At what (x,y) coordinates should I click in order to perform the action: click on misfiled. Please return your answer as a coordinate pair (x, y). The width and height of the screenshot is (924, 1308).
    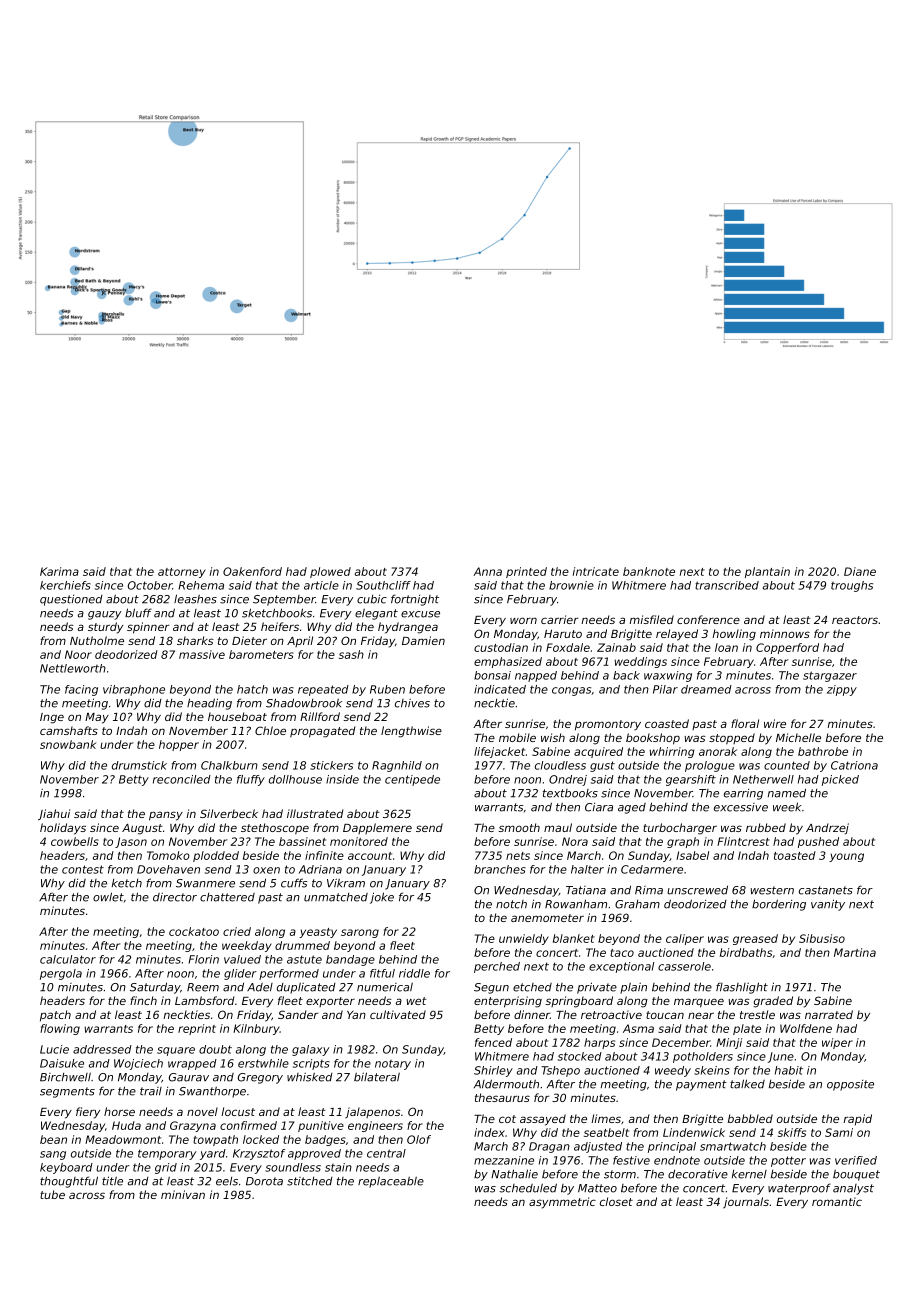
    Looking at the image, I should click on (651, 619).
